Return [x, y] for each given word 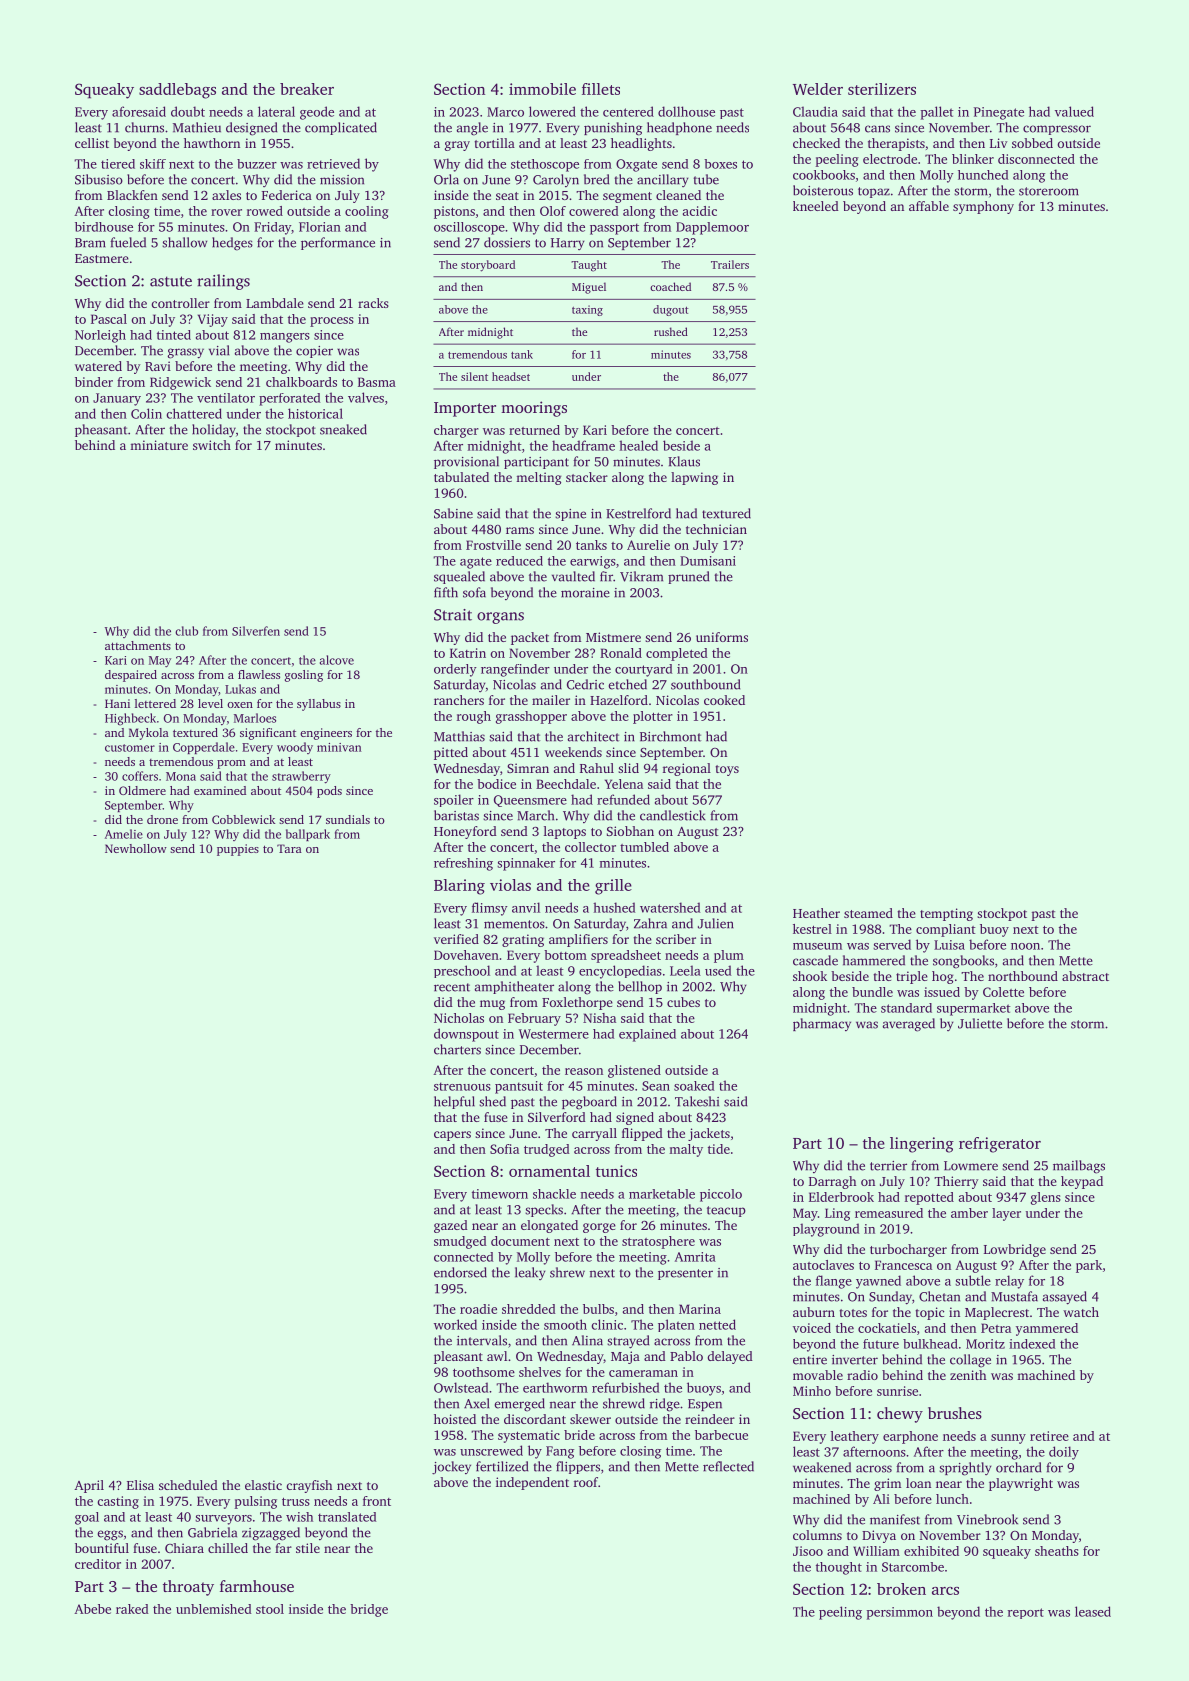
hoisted [455, 1419]
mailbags [1079, 1167]
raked [132, 1609]
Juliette [980, 1023]
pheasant [101, 430]
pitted [451, 753]
